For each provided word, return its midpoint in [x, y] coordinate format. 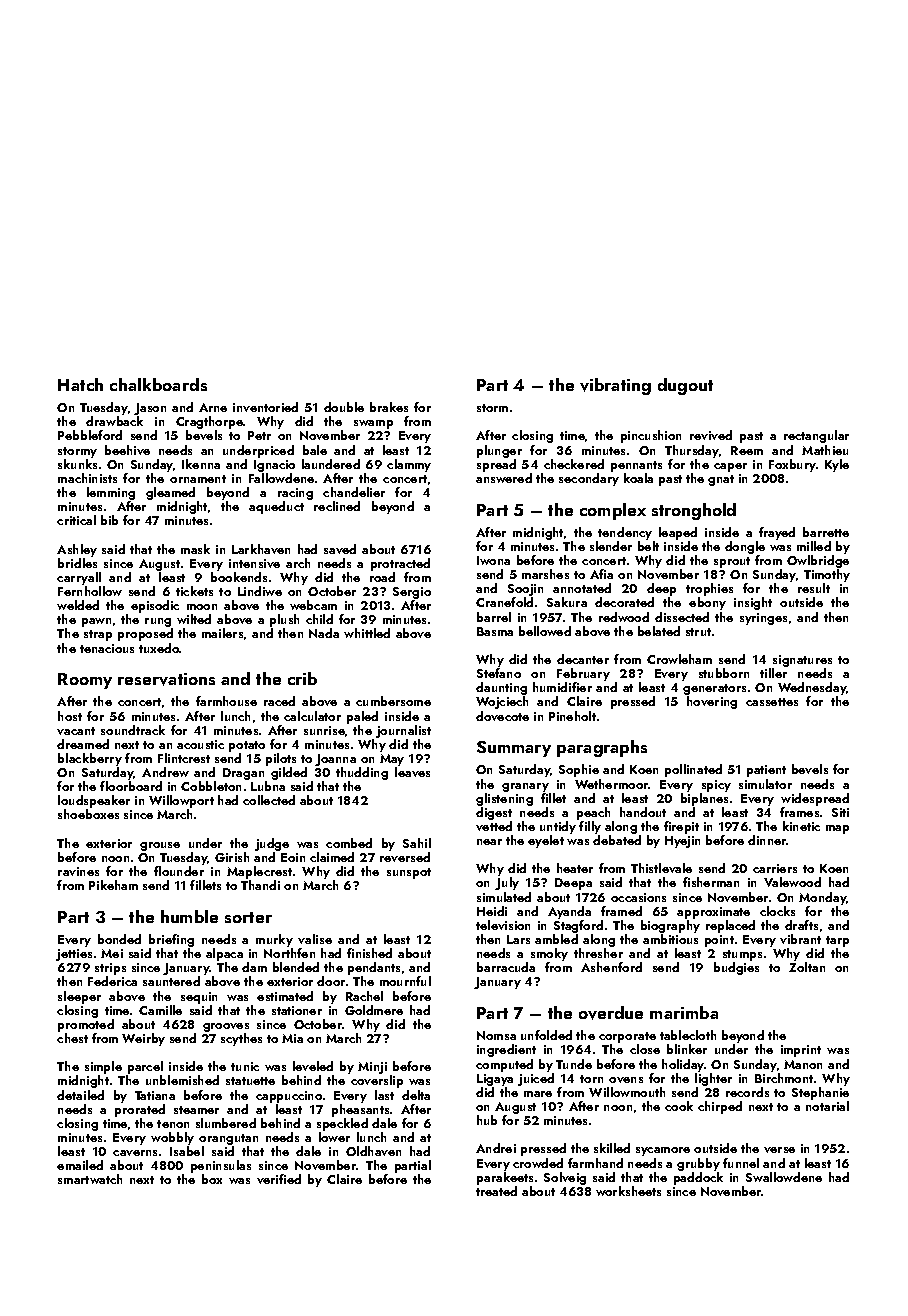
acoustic [200, 744]
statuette [250, 1081]
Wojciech [502, 702]
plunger [499, 451]
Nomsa [496, 1035]
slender [611, 546]
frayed [777, 533]
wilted [194, 619]
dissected [682, 617]
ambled [556, 939]
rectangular [816, 436]
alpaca [224, 954]
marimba [684, 1012]
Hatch [80, 384]
